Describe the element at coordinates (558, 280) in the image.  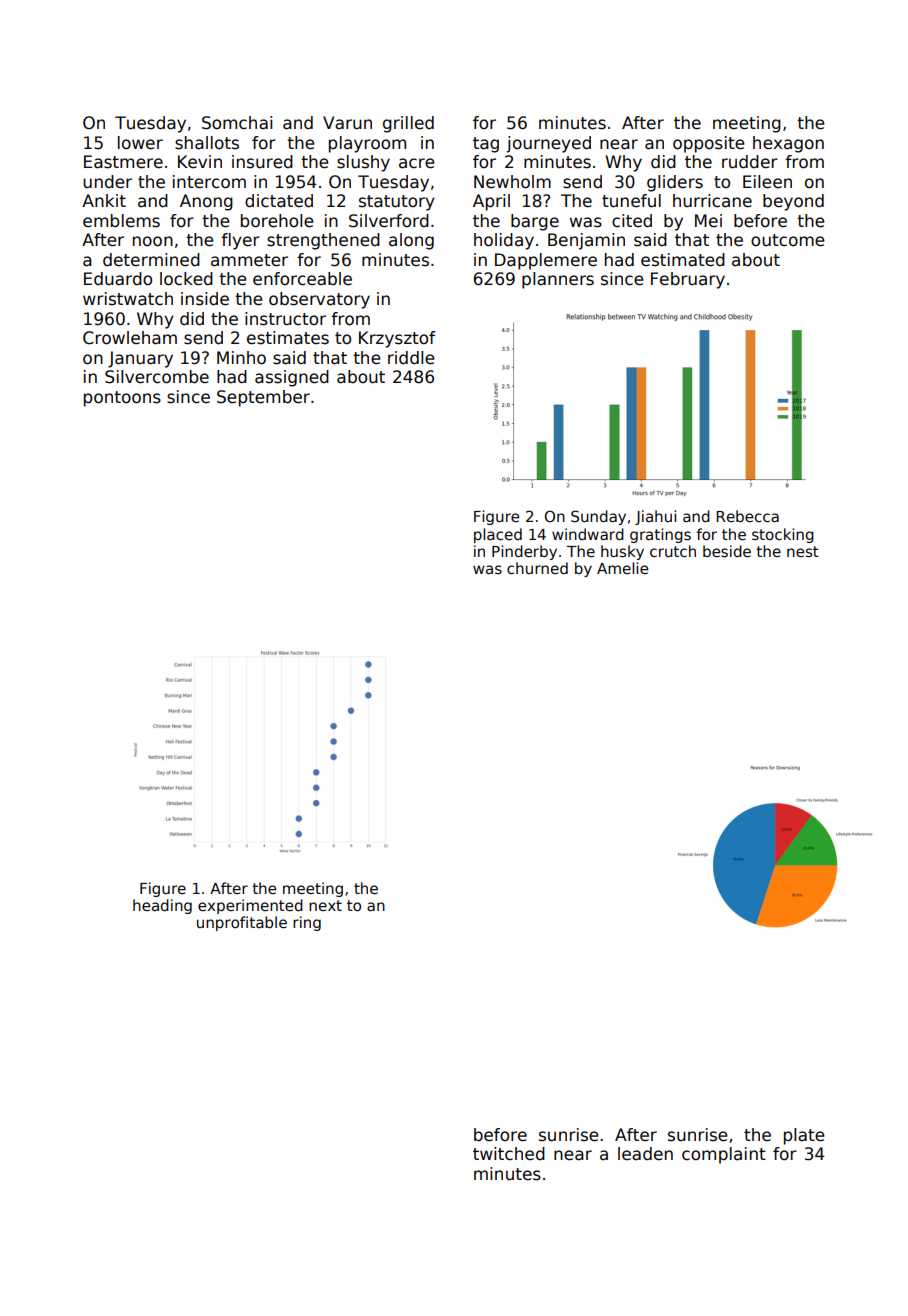
I see `planners` at that location.
